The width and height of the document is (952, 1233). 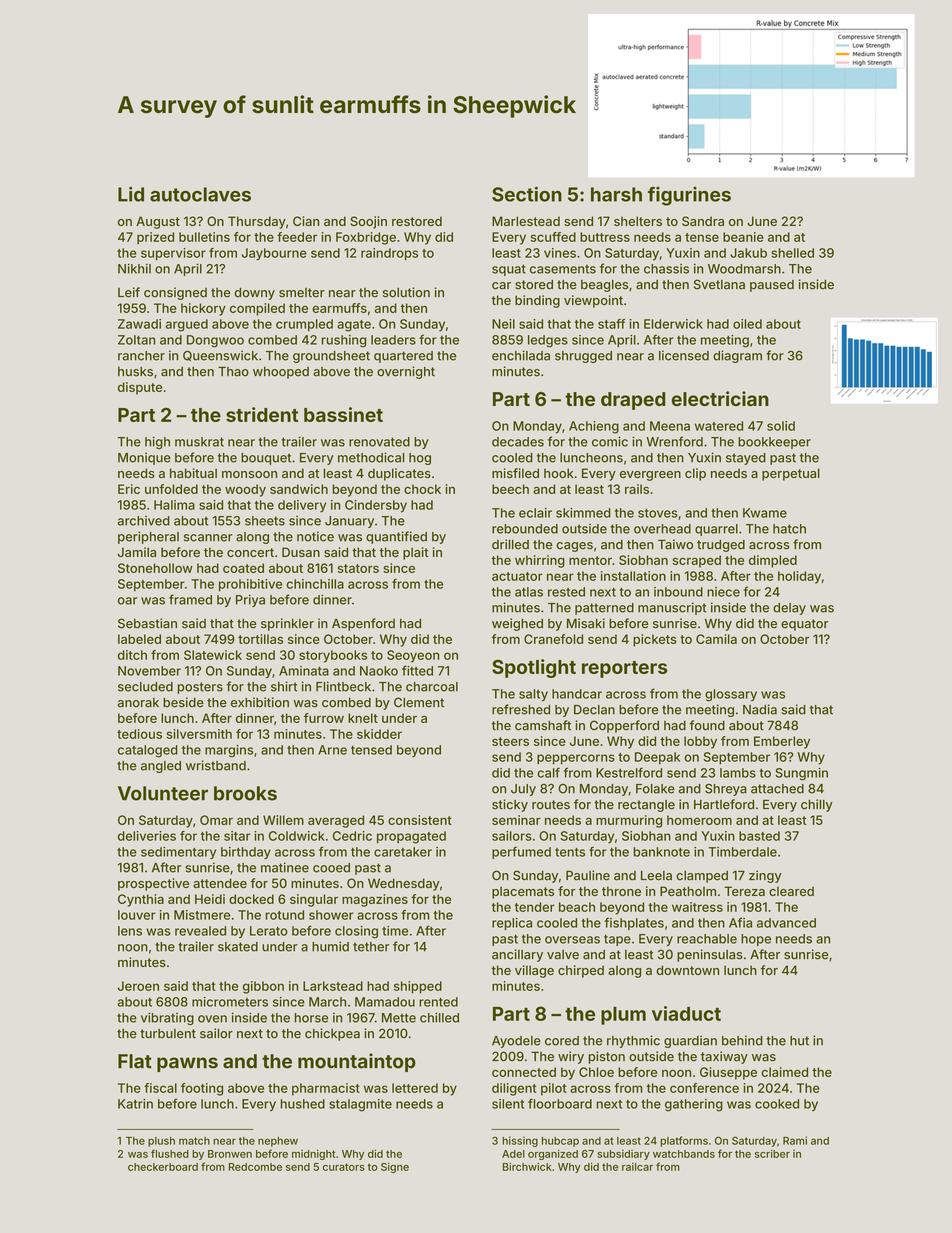 I want to click on chassis, so click(x=666, y=268).
